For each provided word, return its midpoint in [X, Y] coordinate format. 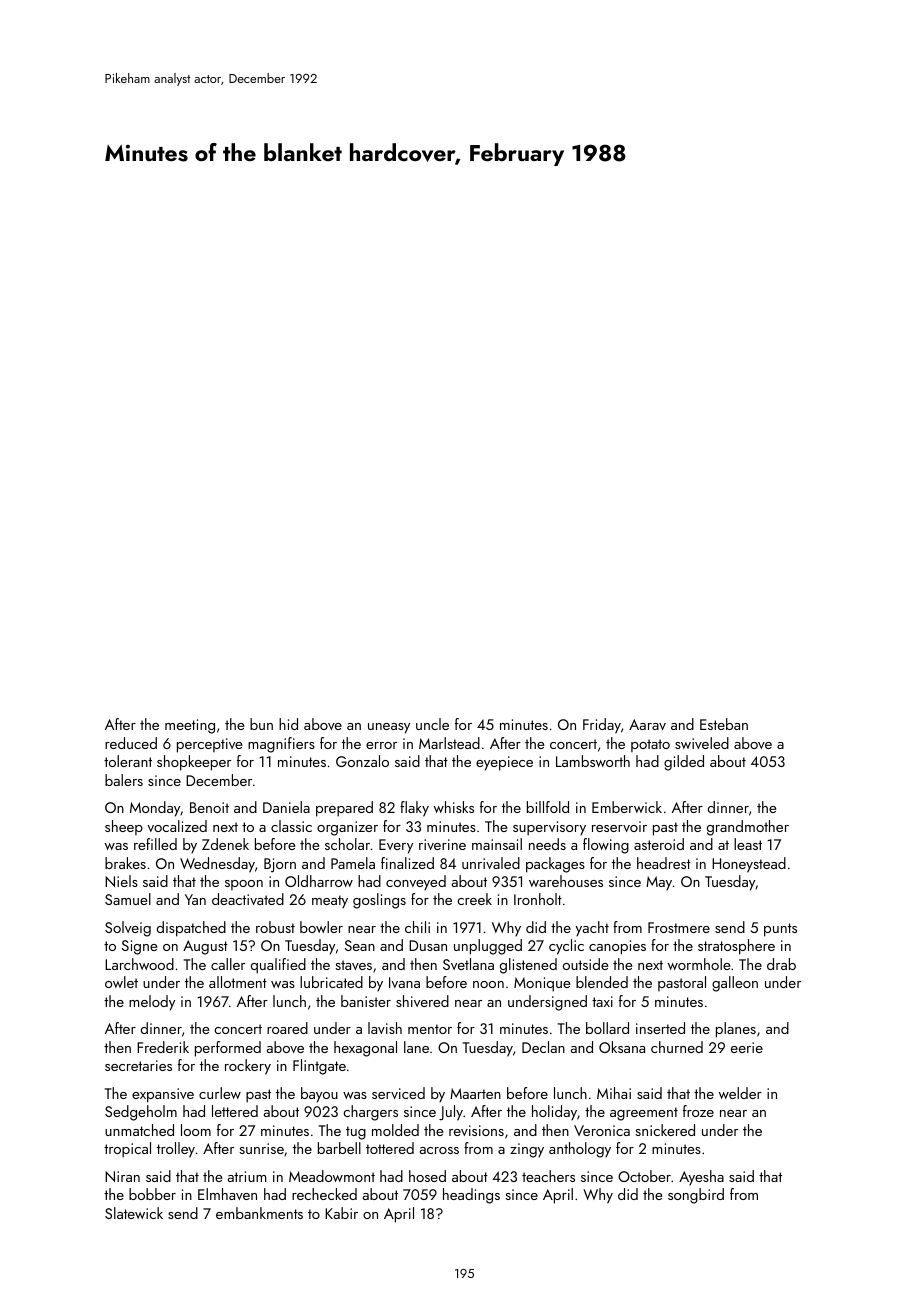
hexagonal [365, 1049]
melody [152, 1003]
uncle [432, 724]
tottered [390, 1148]
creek [474, 899]
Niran [122, 1176]
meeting [190, 726]
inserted [660, 1028]
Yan [195, 899]
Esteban [724, 724]
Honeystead [749, 865]
